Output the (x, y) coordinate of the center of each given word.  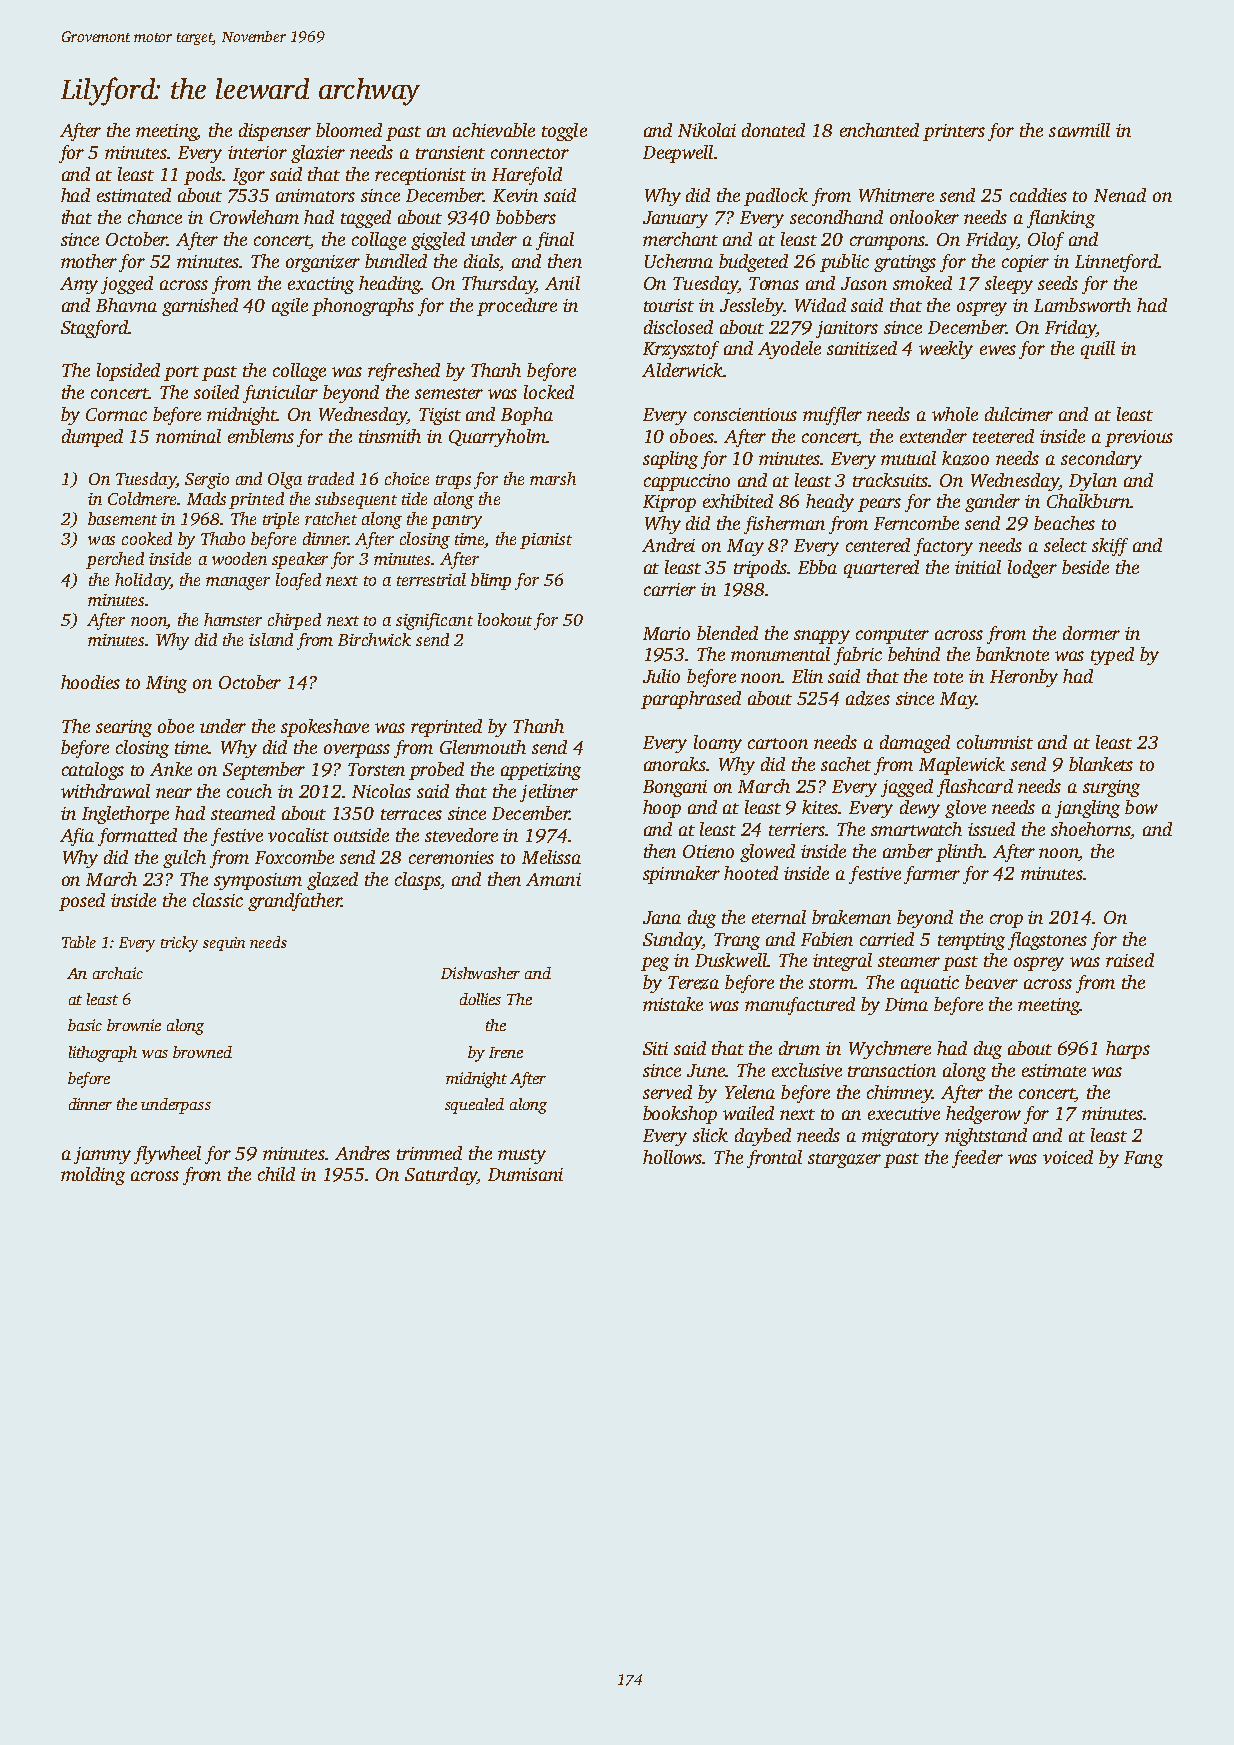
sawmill (1079, 130)
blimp (491, 581)
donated (773, 130)
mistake (673, 1004)
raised (1130, 960)
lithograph (103, 1054)
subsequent (356, 500)
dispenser (275, 132)
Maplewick (962, 766)
